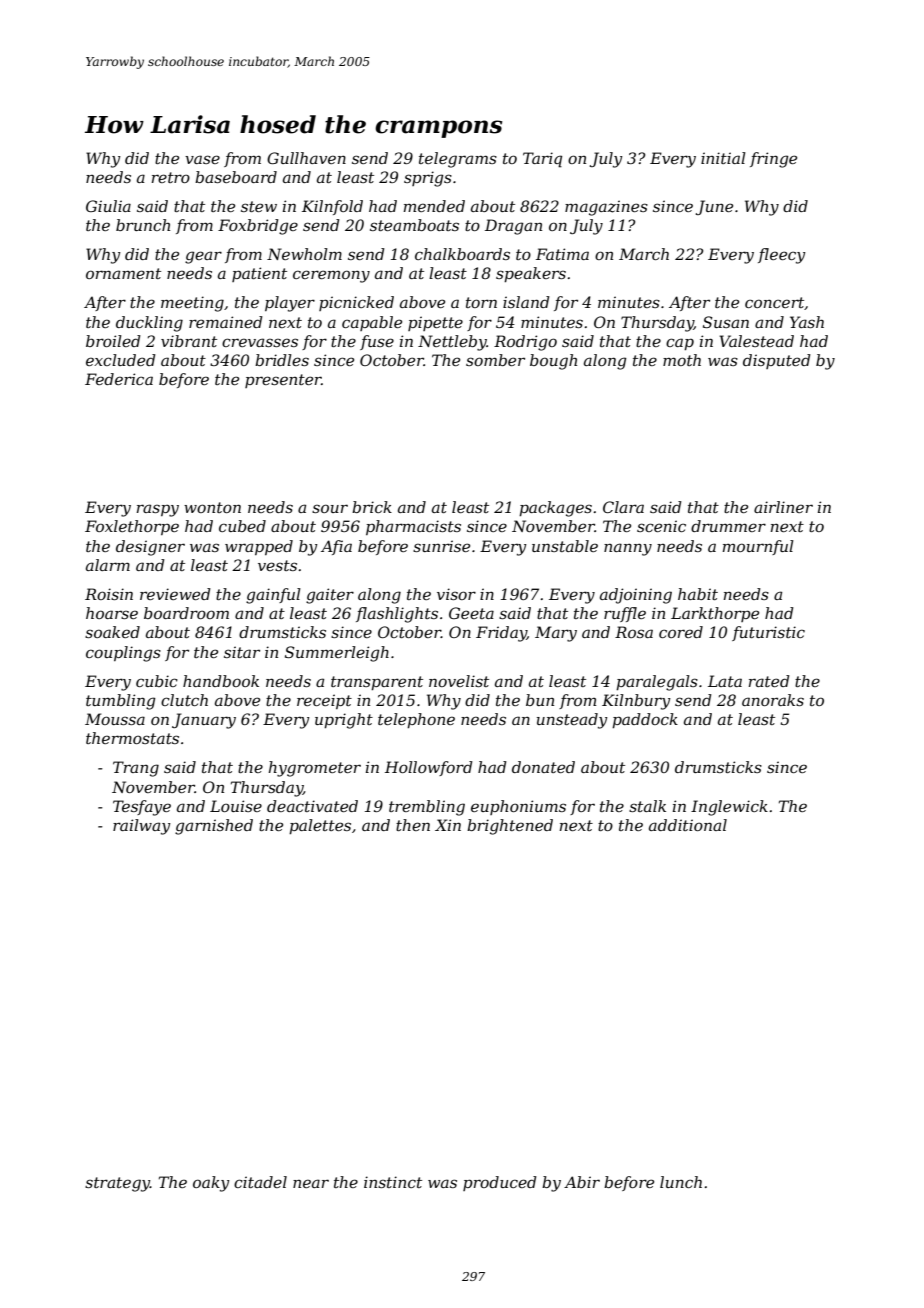  Describe the element at coordinates (526, 302) in the image. I see `island` at that location.
